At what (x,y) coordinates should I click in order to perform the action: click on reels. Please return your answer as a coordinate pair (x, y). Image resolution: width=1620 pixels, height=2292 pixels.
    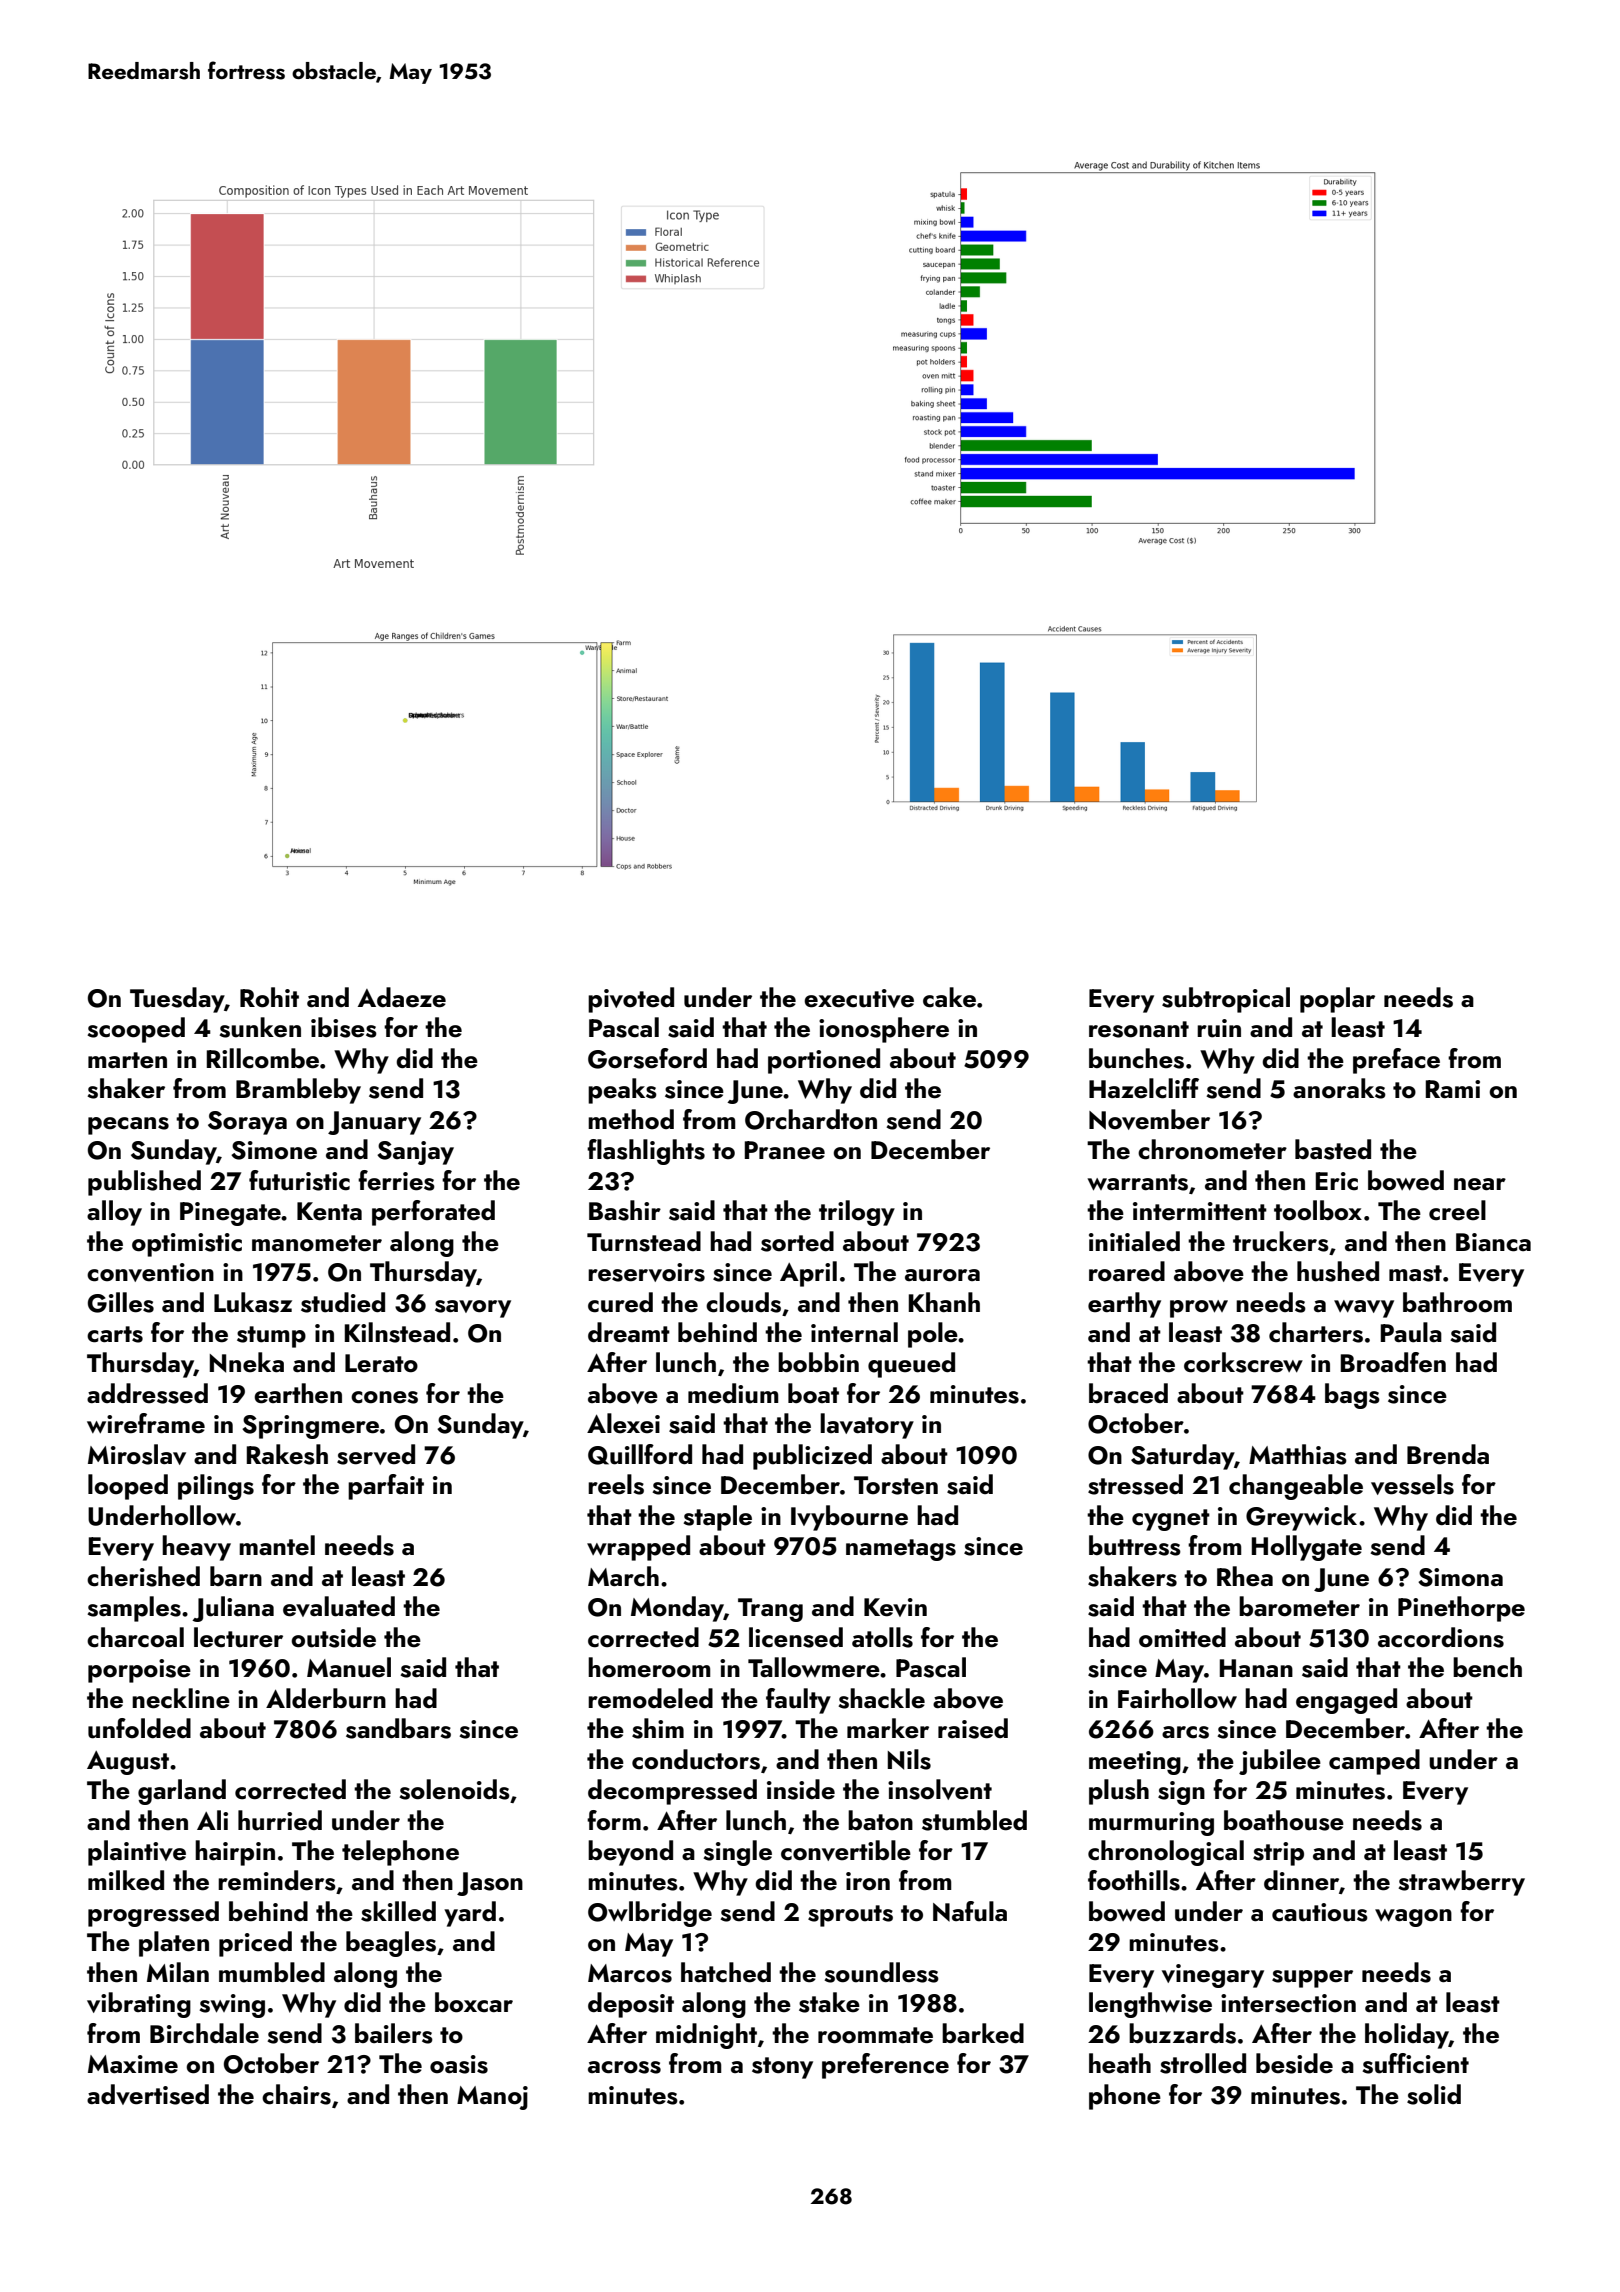
    Looking at the image, I should click on (616, 1484).
